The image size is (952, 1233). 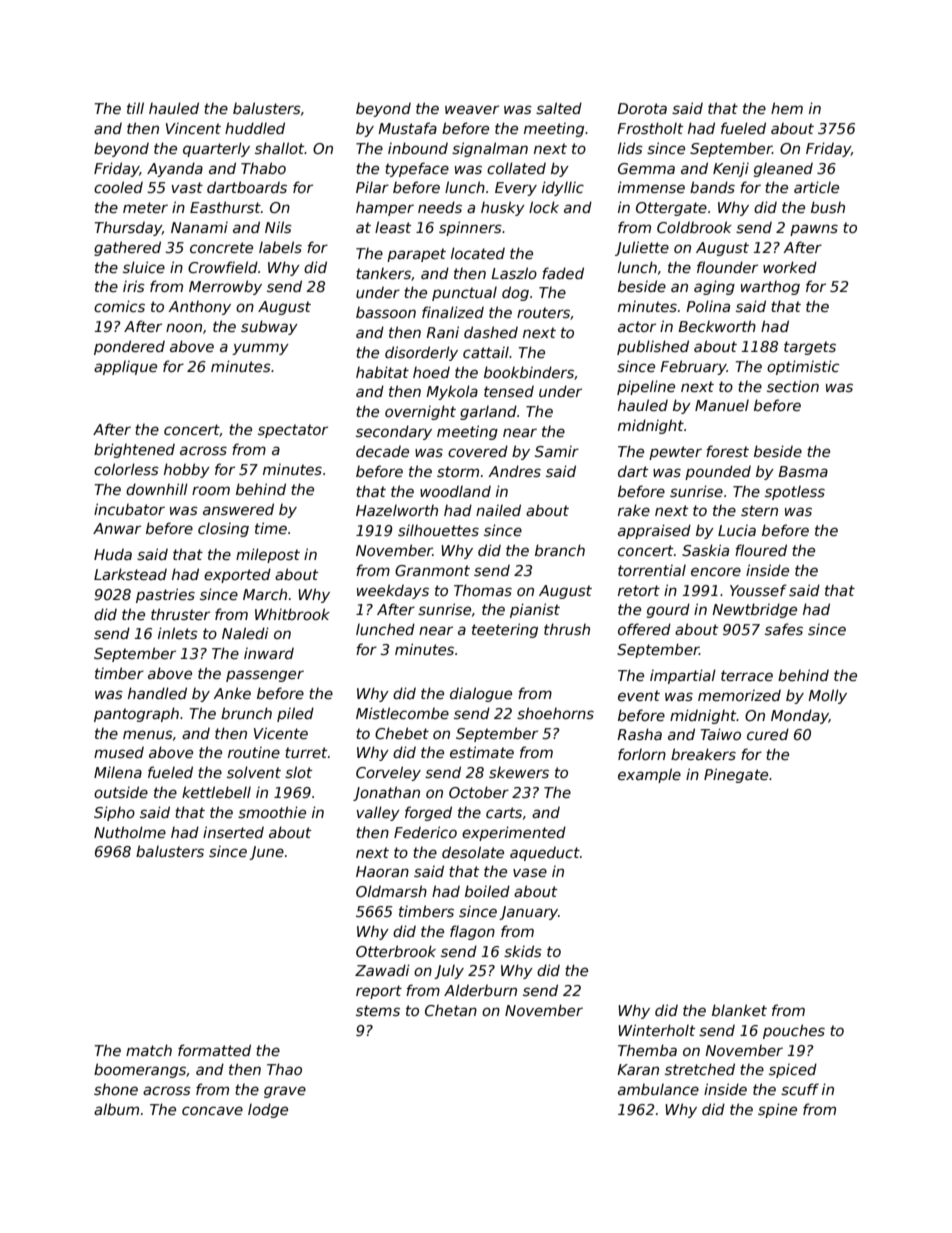 What do you see at coordinates (119, 306) in the screenshot?
I see `comics` at bounding box center [119, 306].
